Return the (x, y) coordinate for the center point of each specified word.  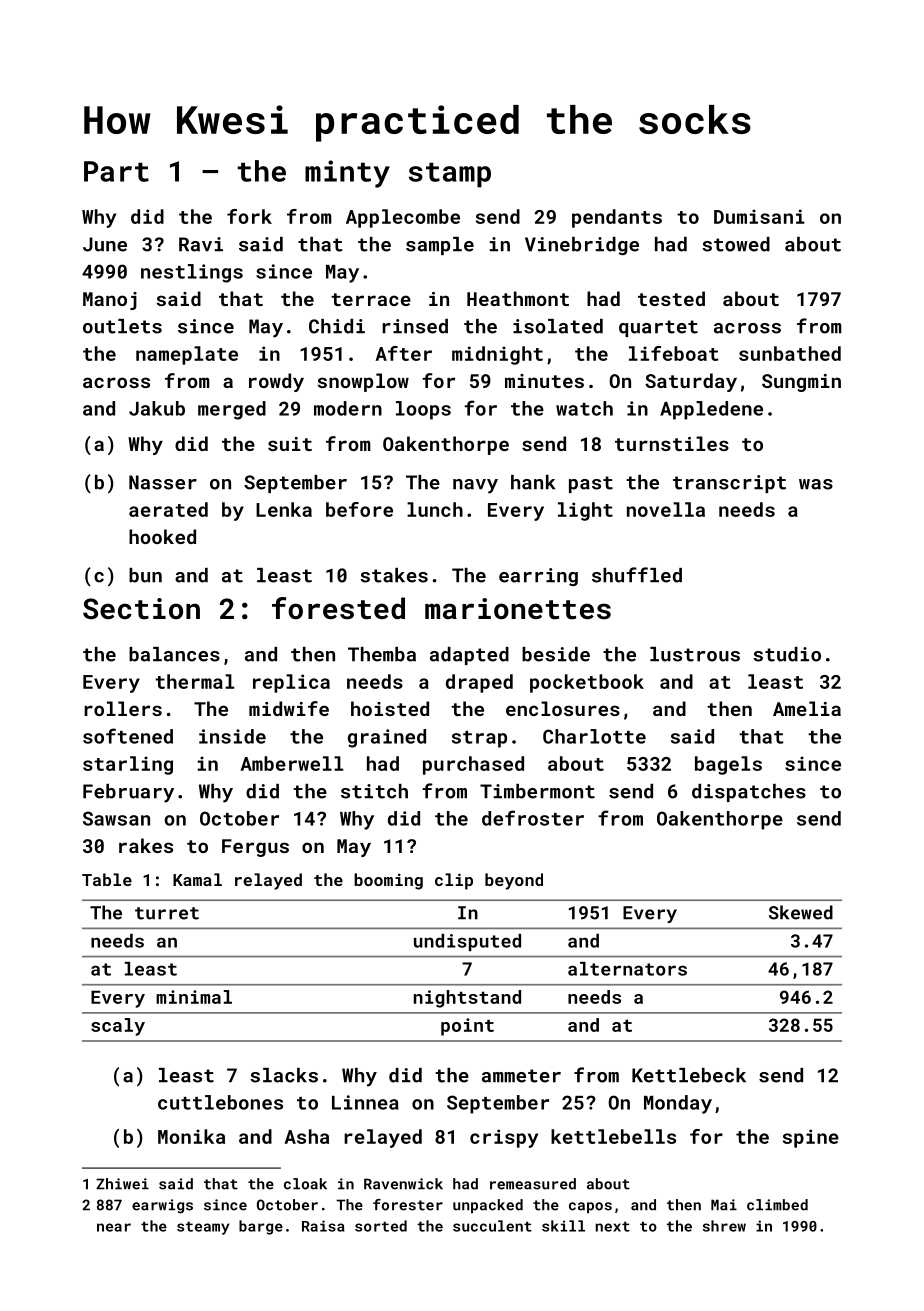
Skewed (801, 912)
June (105, 244)
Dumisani (759, 216)
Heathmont (518, 298)
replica (291, 683)
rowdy (276, 382)
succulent (492, 1226)
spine (811, 1138)
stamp (450, 175)
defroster (533, 818)
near (114, 1227)
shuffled (637, 575)
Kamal (197, 879)
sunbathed (790, 353)
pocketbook (587, 683)
